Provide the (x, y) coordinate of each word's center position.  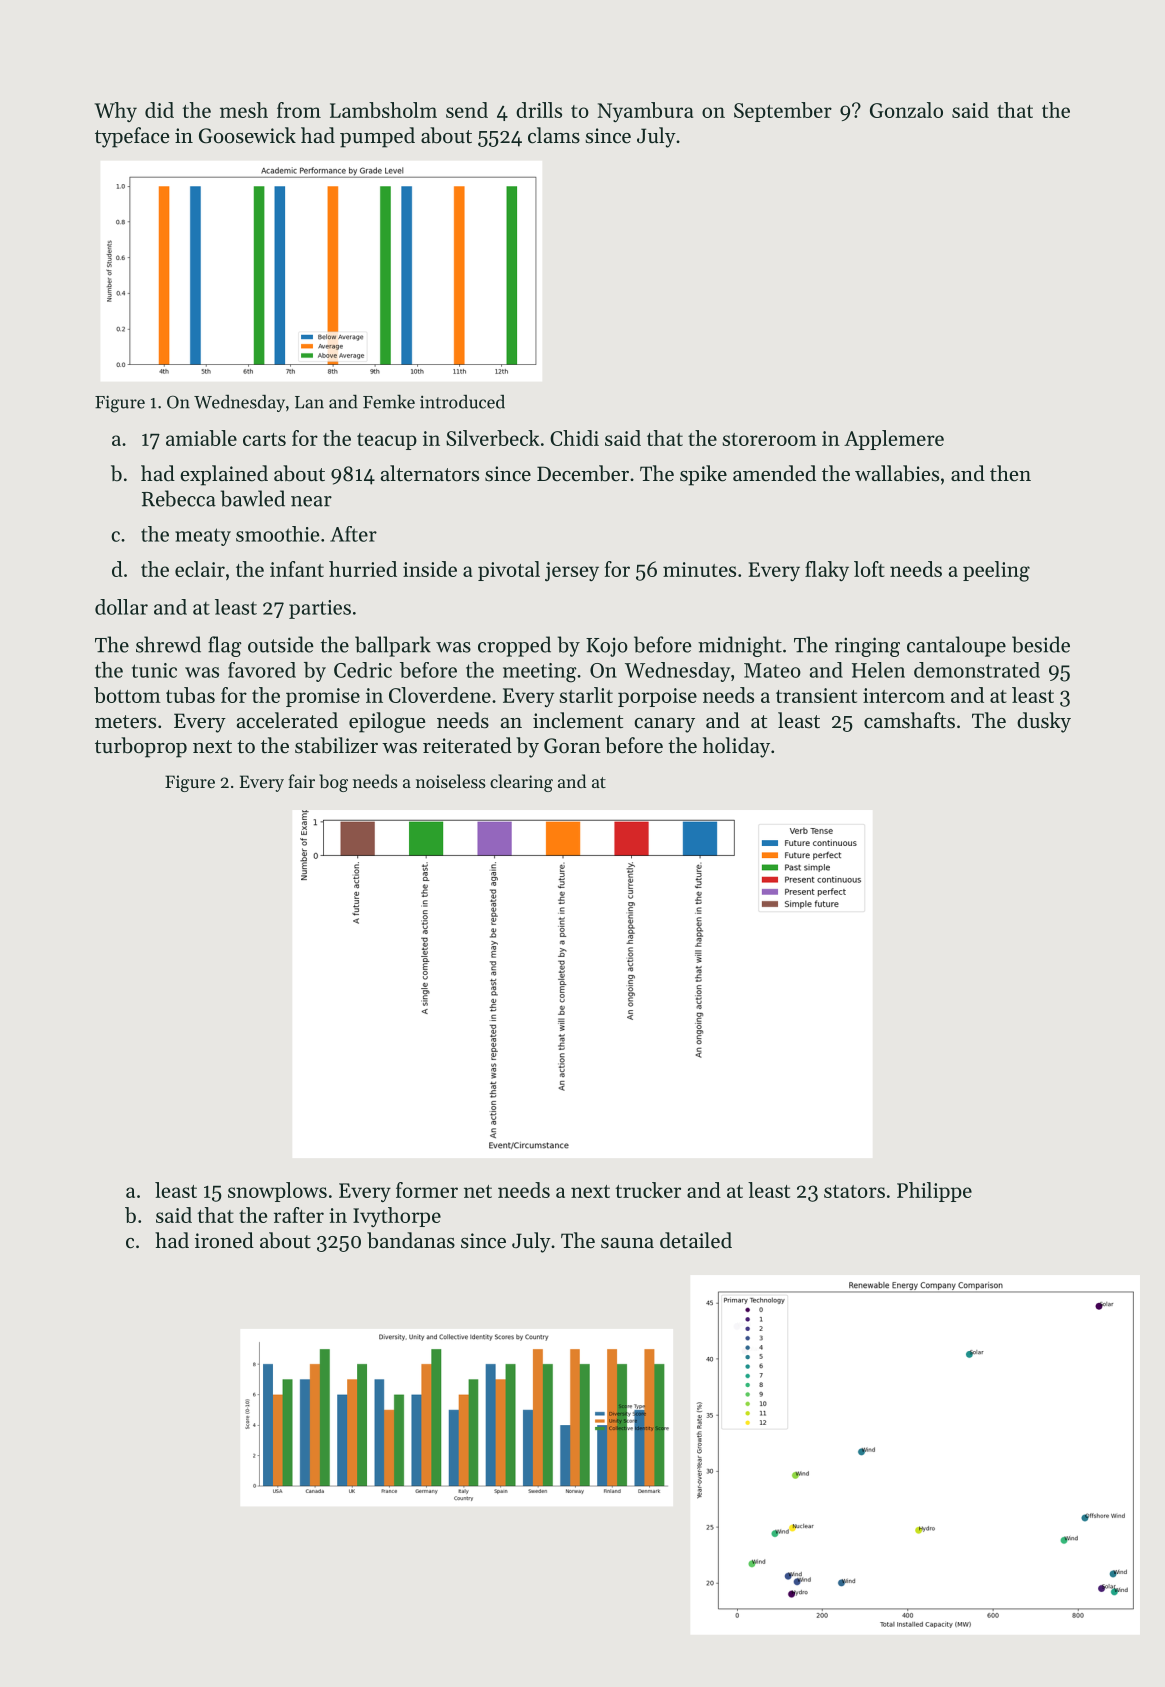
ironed (224, 1240)
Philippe (934, 1192)
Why (116, 112)
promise (323, 697)
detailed (696, 1240)
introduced (462, 402)
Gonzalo (906, 110)
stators (854, 1191)
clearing (521, 783)
